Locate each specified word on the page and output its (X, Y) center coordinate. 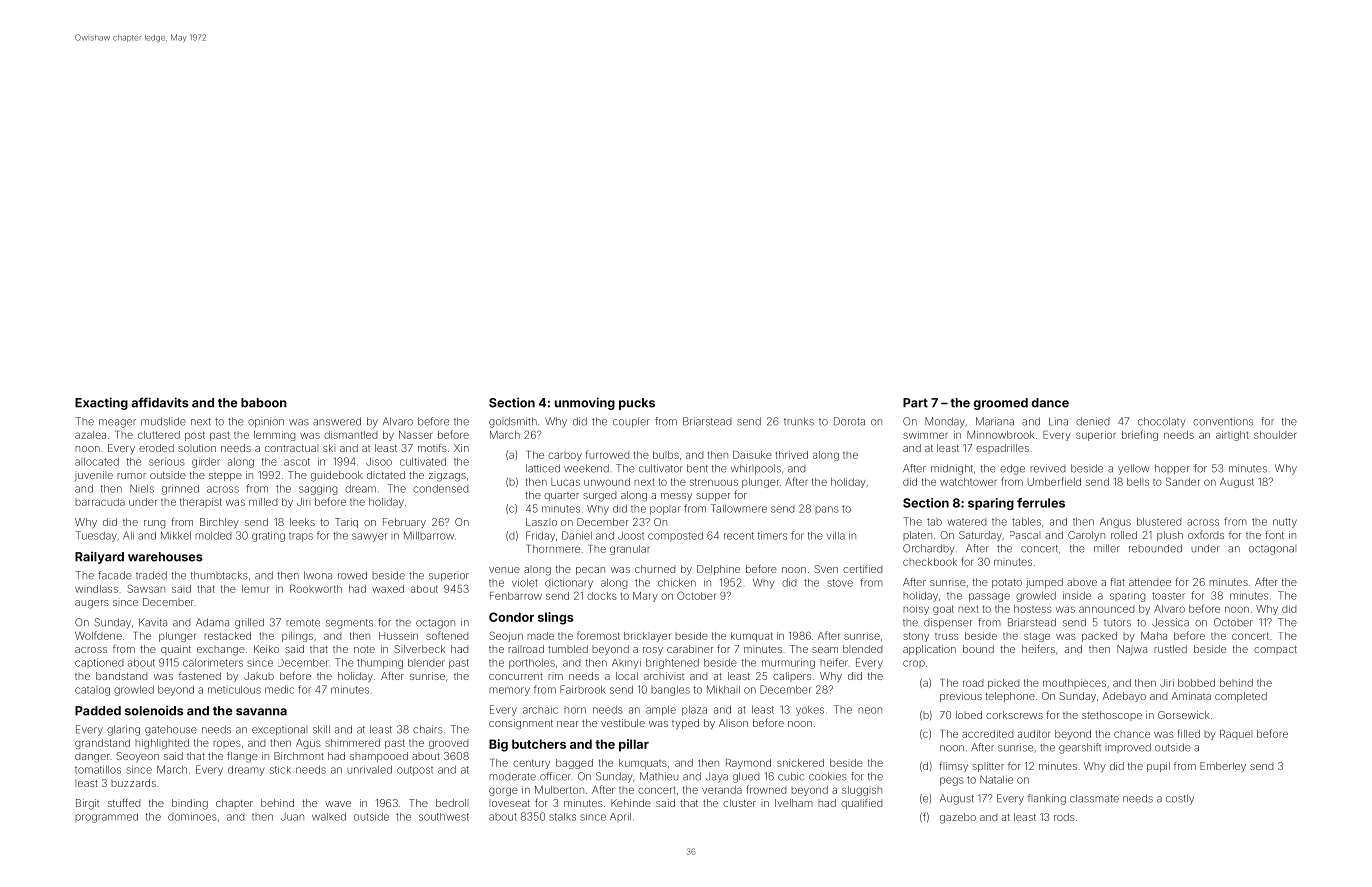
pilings (297, 637)
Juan (292, 817)
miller (1107, 548)
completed (1241, 697)
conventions (1223, 421)
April (620, 817)
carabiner (690, 649)
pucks (637, 404)
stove (840, 583)
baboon (264, 403)
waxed (388, 589)
